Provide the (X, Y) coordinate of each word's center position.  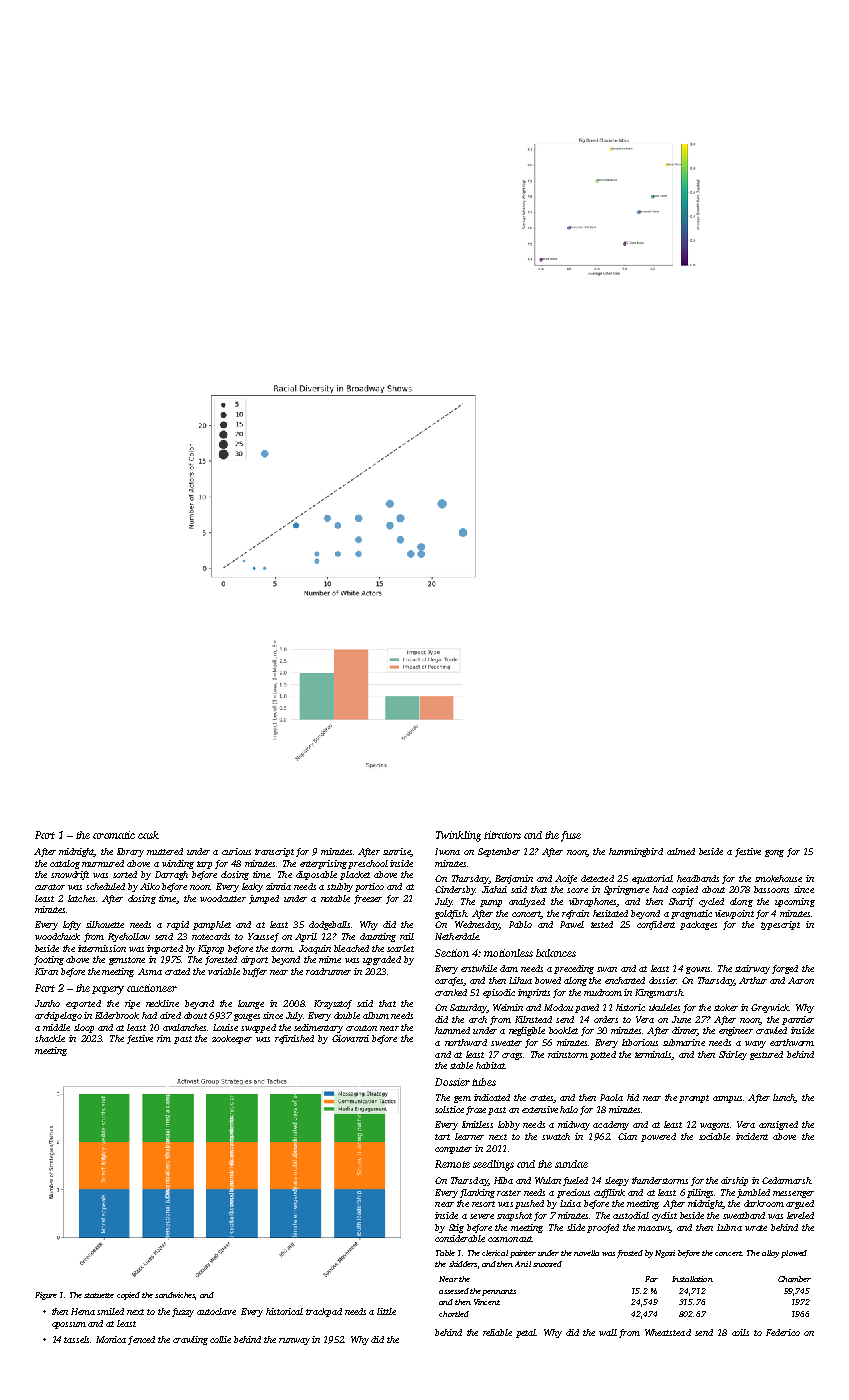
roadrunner (328, 971)
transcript (274, 852)
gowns (698, 970)
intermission (102, 948)
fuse (571, 836)
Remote (452, 1164)
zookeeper (232, 1039)
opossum (69, 1325)
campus (727, 1099)
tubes (484, 1082)
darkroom (764, 1203)
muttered (165, 851)
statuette (99, 1295)
